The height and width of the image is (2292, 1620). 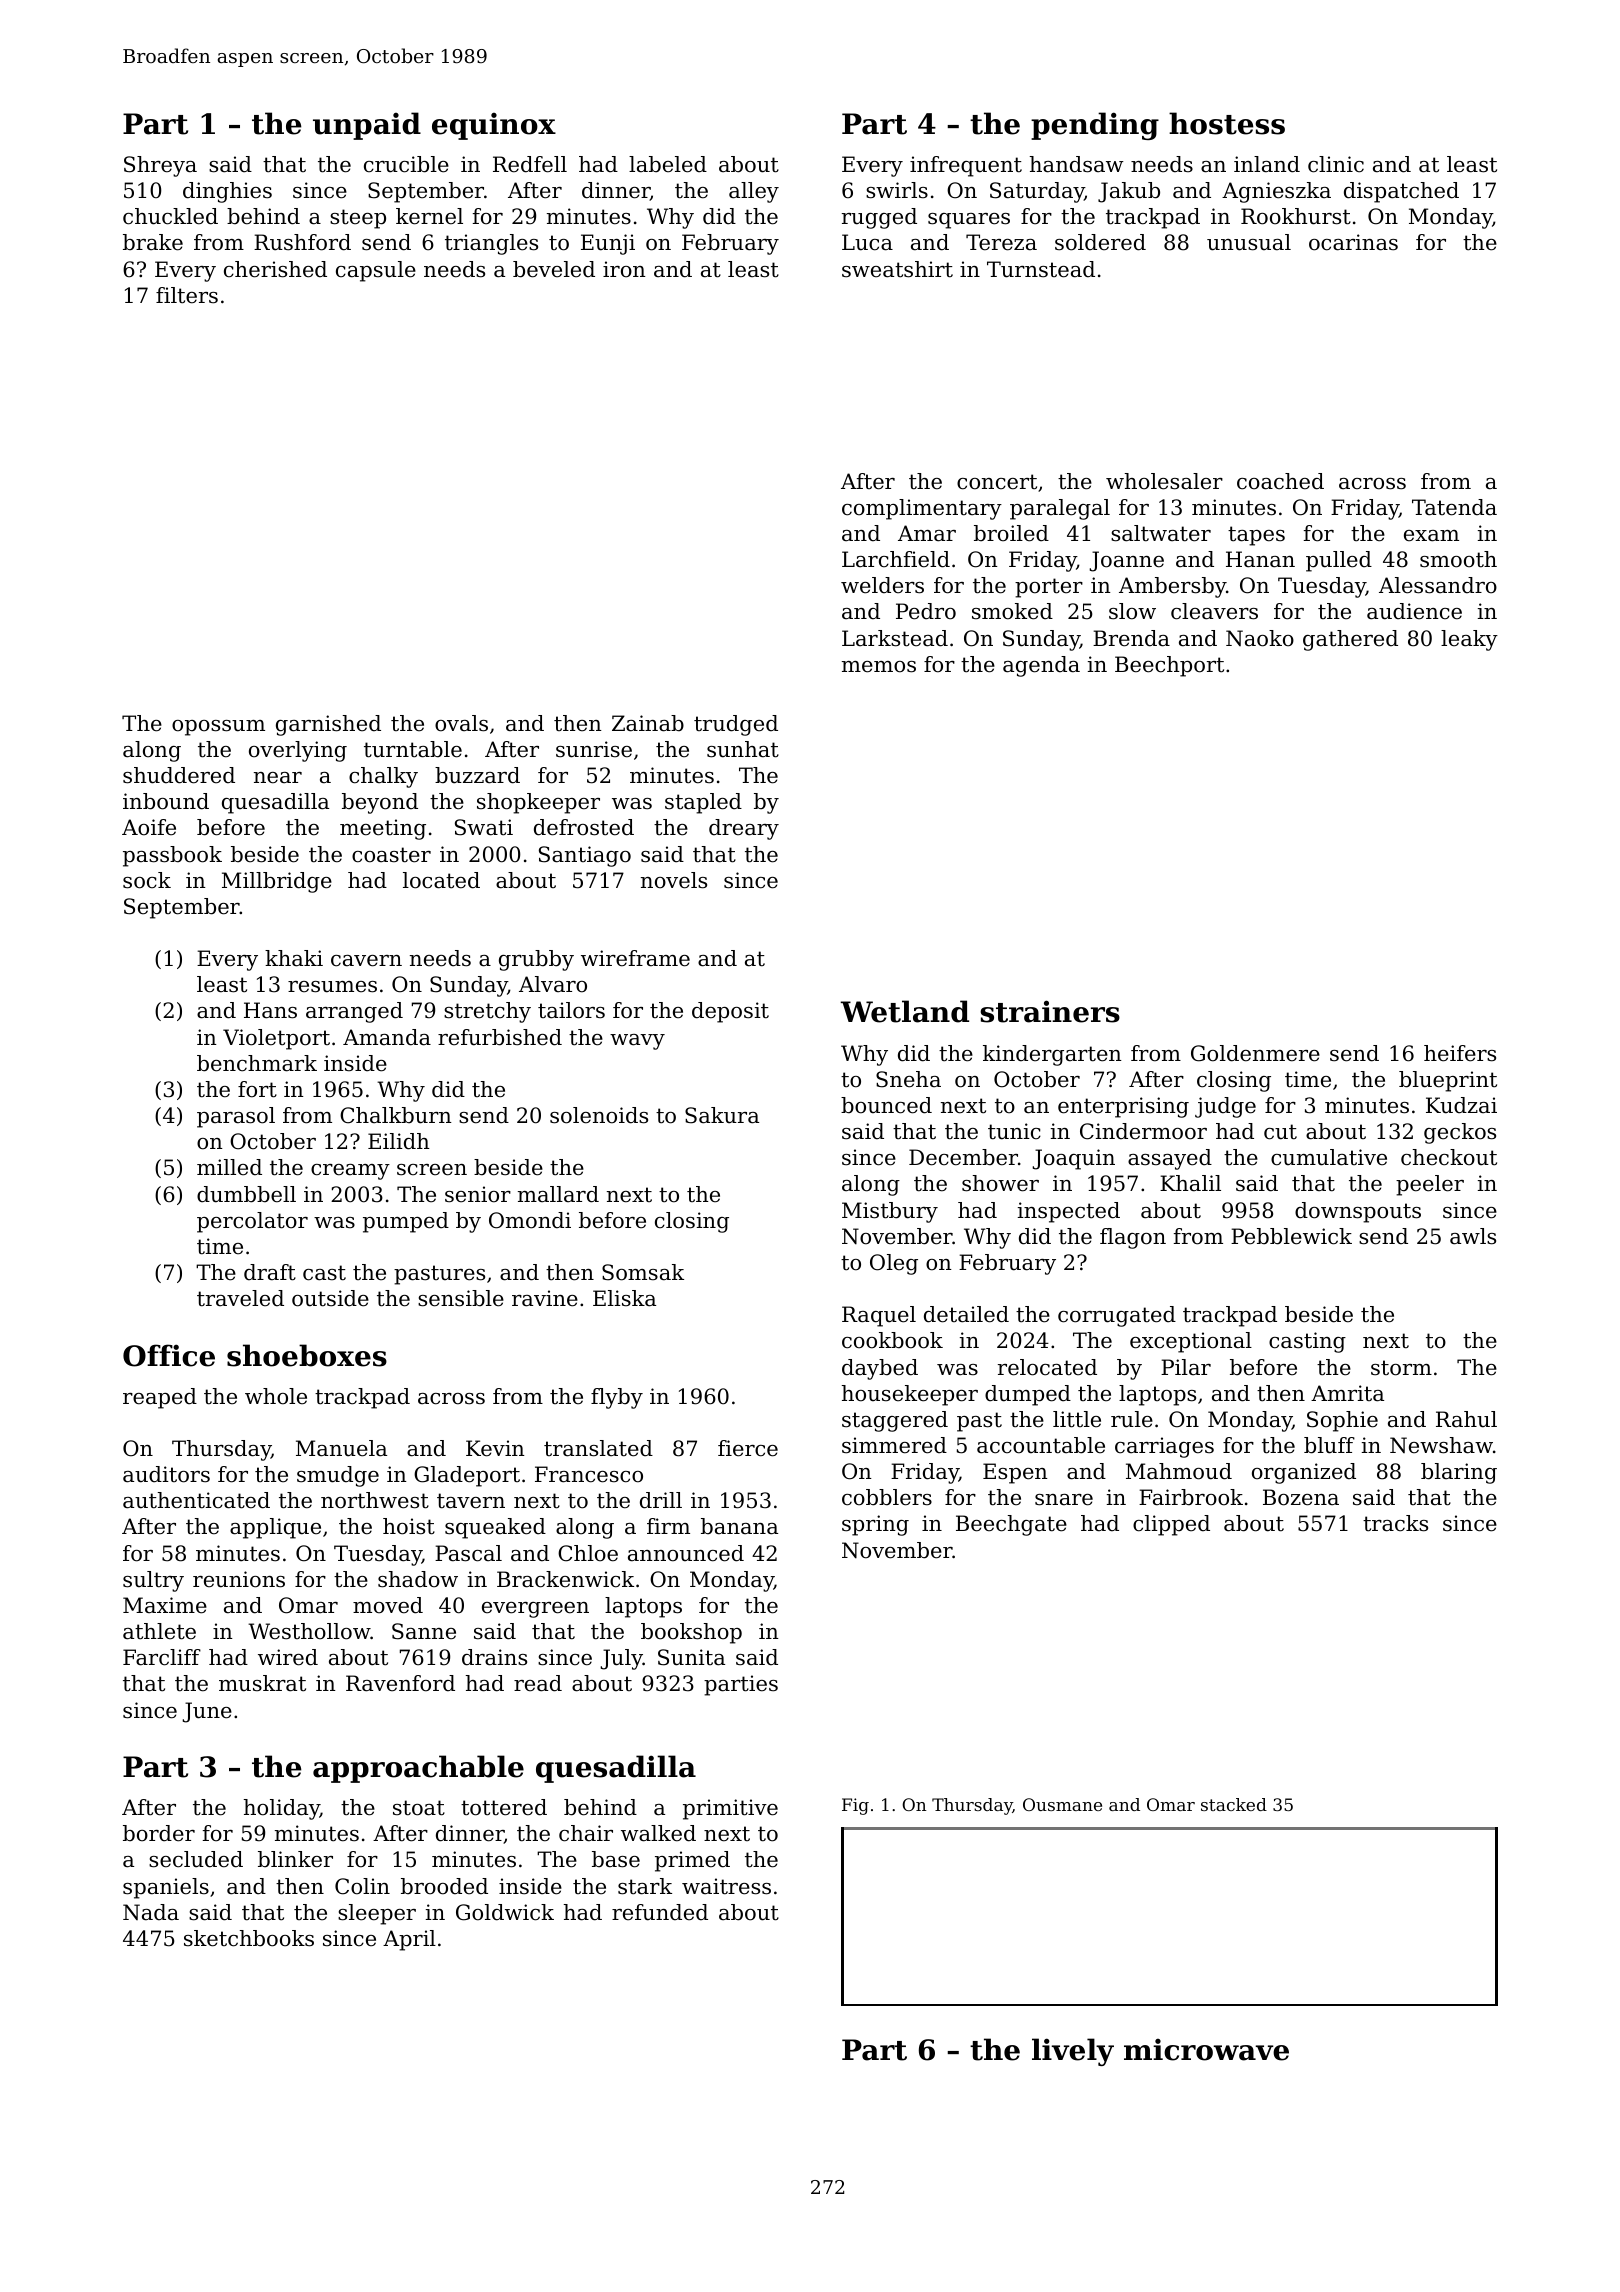 What do you see at coordinates (391, 855) in the image?
I see `coaster` at bounding box center [391, 855].
